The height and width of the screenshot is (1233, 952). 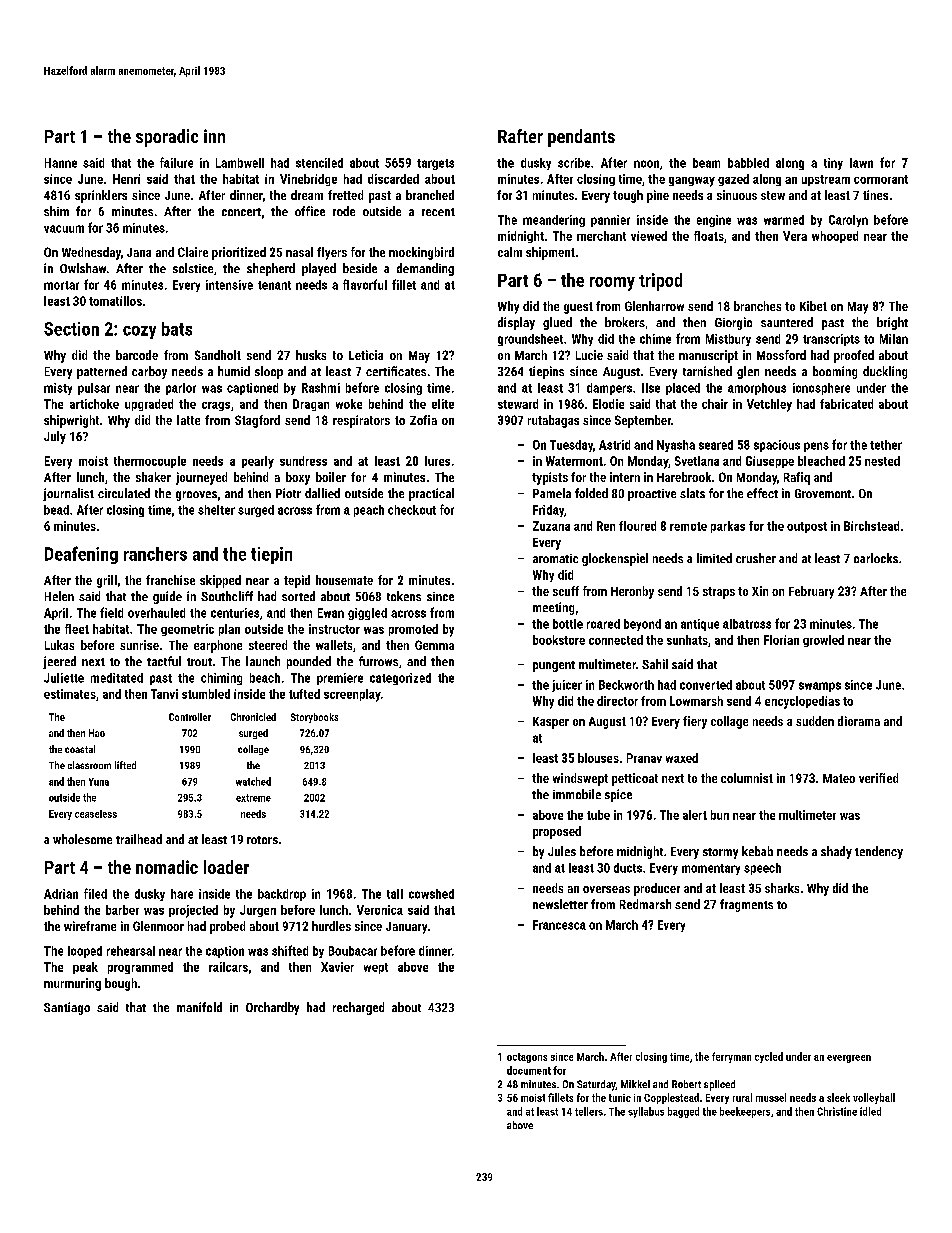 What do you see at coordinates (67, 1008) in the screenshot?
I see `Santiago` at bounding box center [67, 1008].
